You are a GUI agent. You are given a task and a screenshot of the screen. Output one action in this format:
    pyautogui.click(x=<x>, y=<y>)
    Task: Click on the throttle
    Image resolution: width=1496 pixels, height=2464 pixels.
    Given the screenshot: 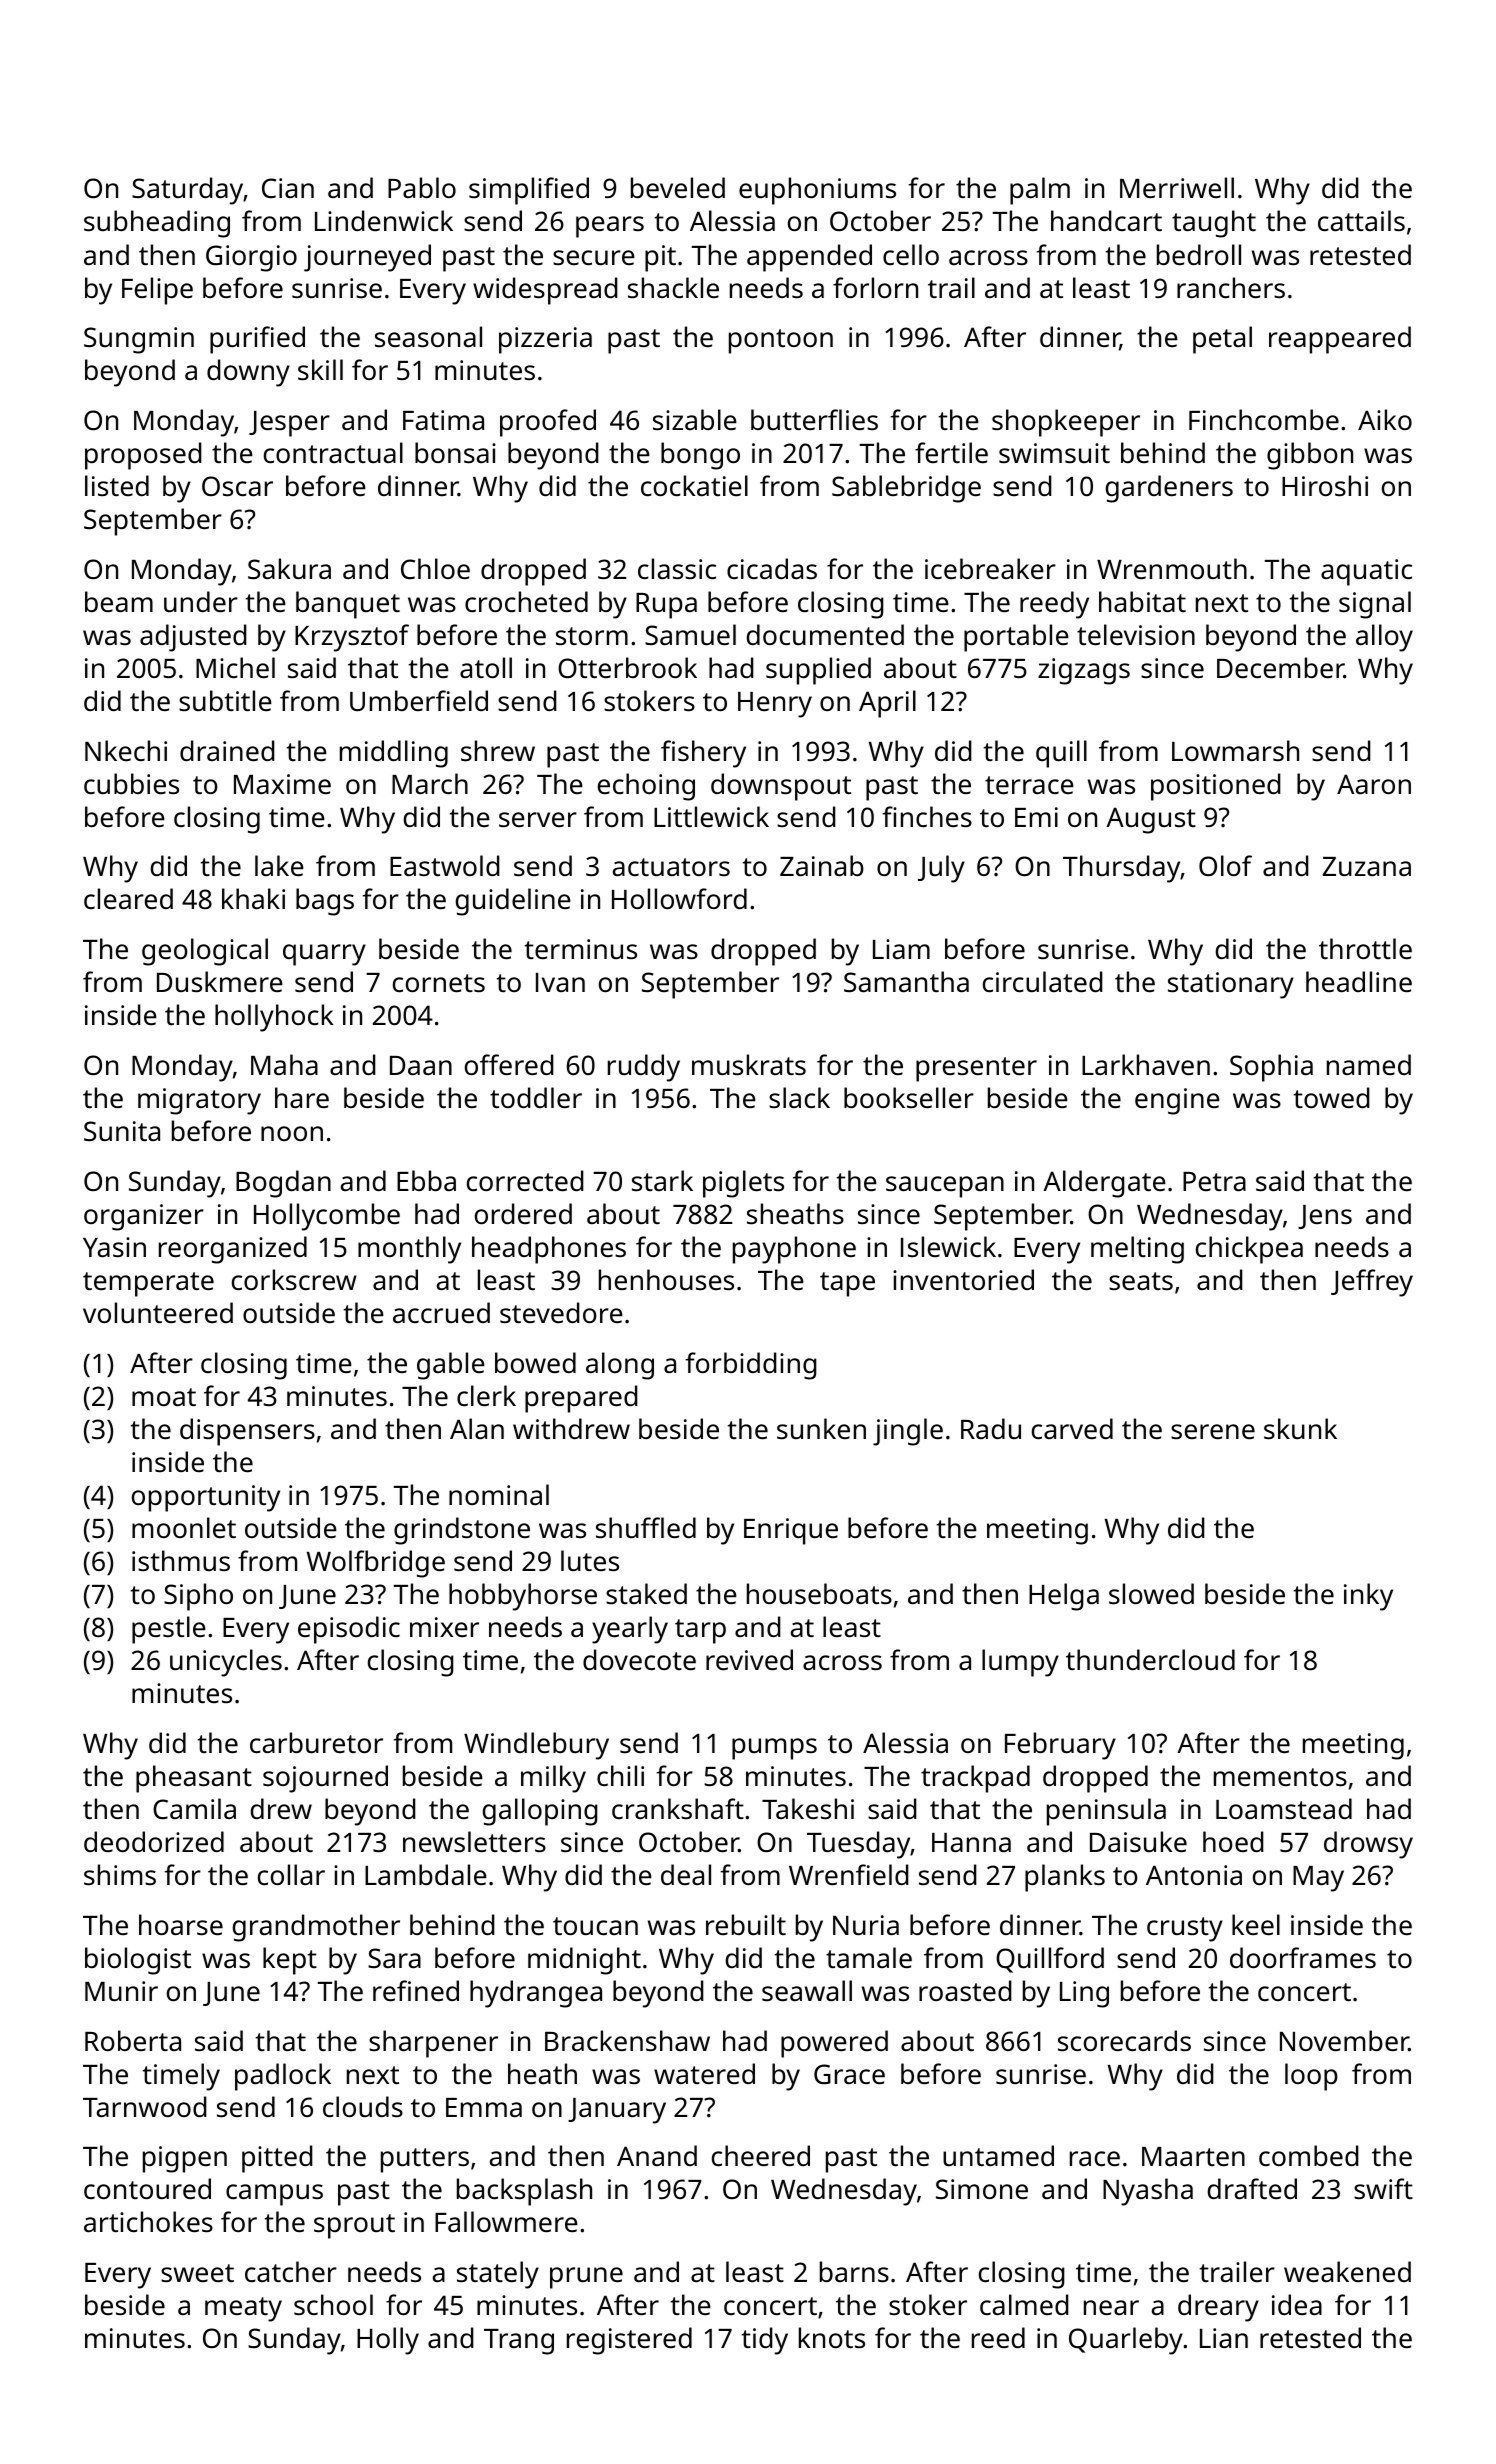 What is the action you would take?
    pyautogui.click(x=1365, y=949)
